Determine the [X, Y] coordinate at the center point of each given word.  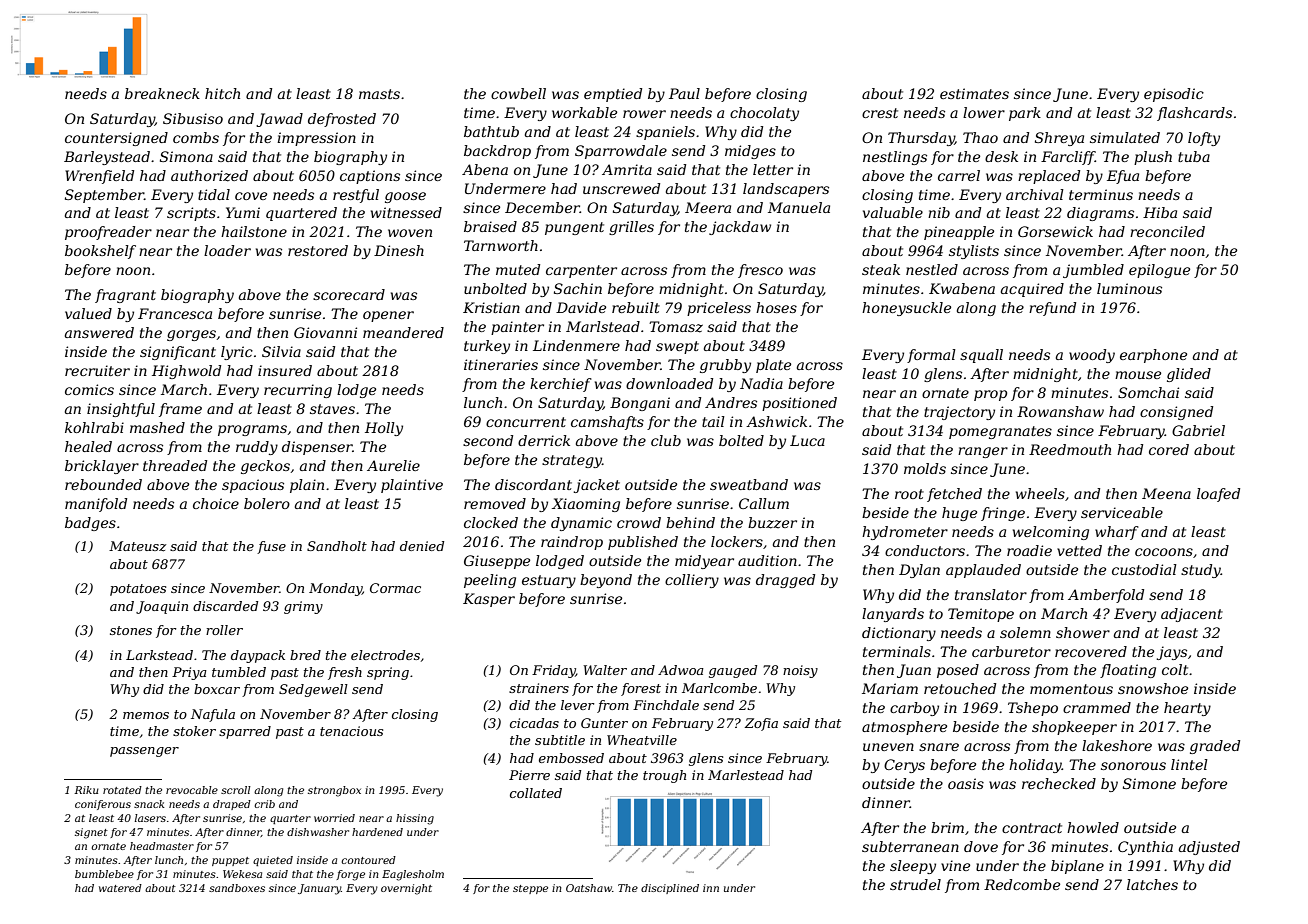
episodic [1174, 95]
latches [1152, 884]
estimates [974, 93]
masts [379, 94]
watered [120, 888]
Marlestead [746, 775]
